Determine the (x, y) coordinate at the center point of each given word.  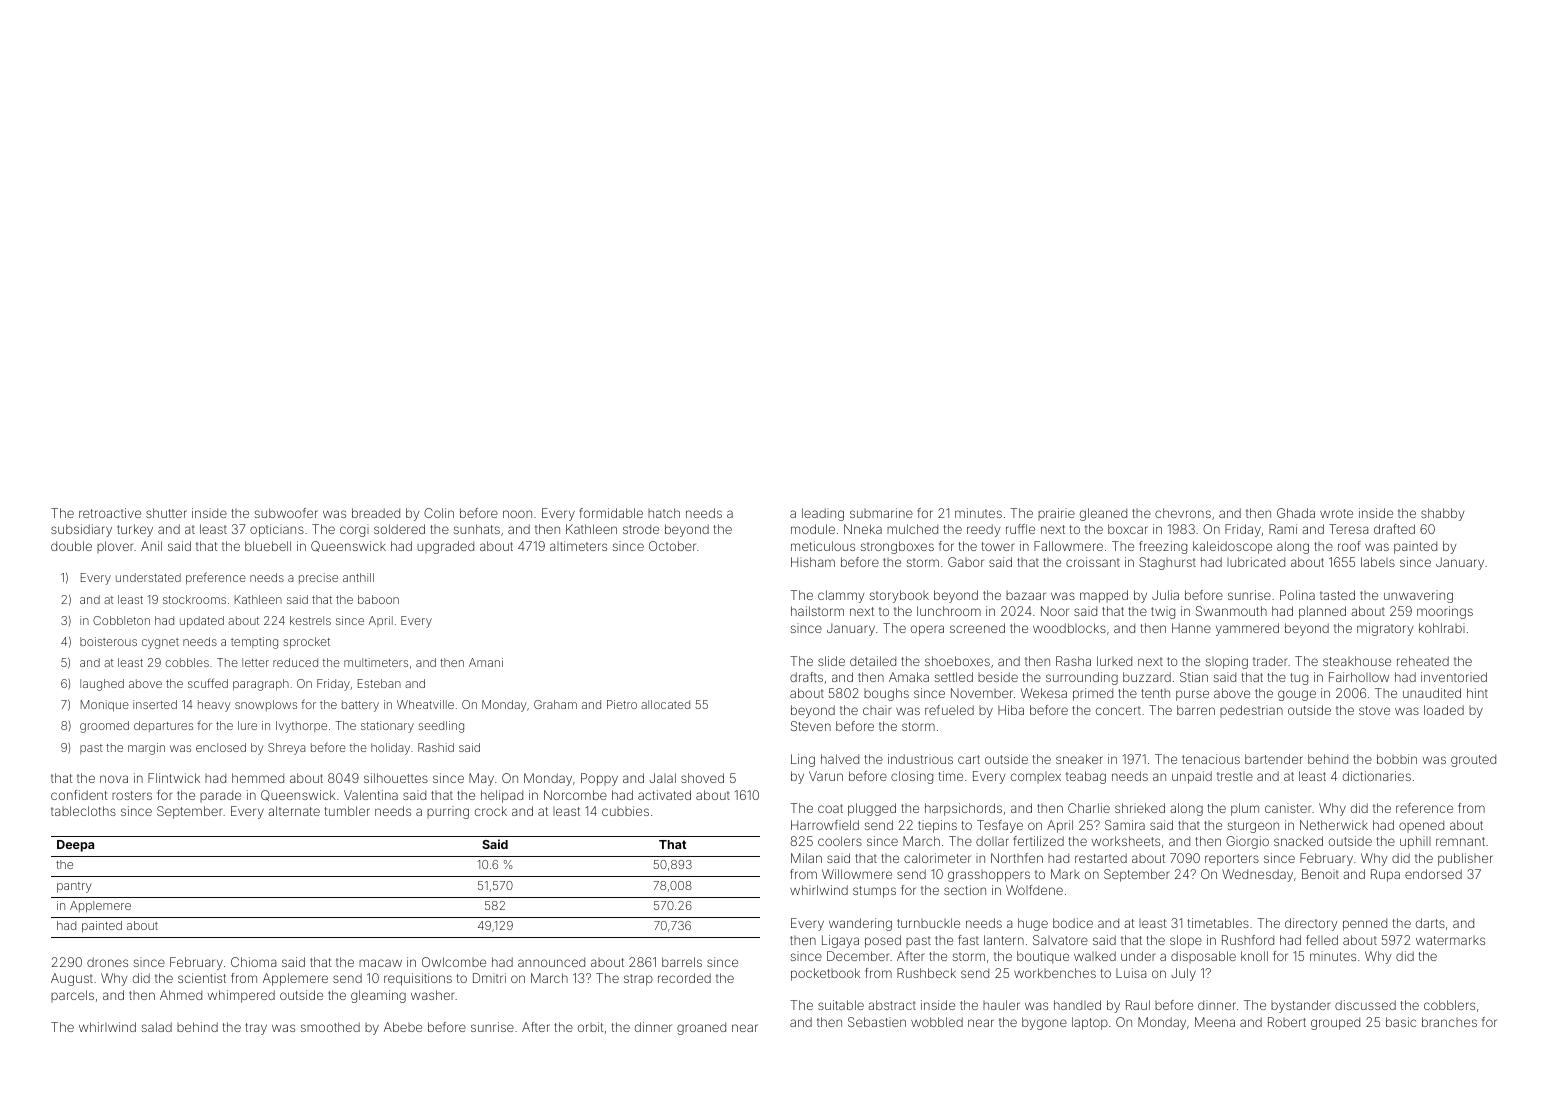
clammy (841, 596)
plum (1245, 809)
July (1183, 974)
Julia (1165, 595)
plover (115, 547)
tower (998, 546)
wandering (860, 924)
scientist (202, 978)
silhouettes (396, 778)
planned (1322, 612)
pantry (74, 887)
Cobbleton (121, 620)
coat (830, 808)
